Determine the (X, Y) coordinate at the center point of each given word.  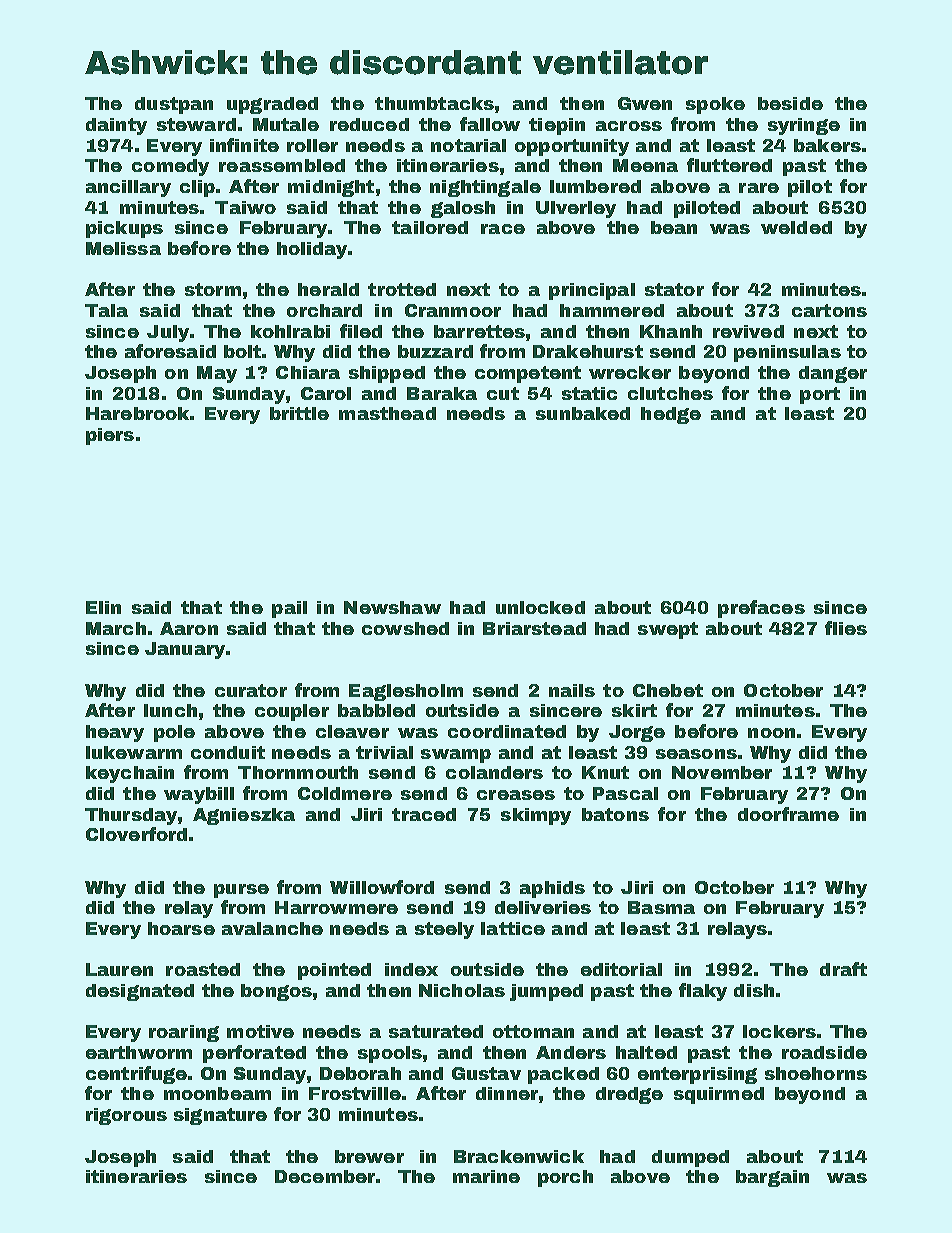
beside (790, 103)
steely (444, 930)
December (325, 1176)
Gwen (645, 103)
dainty (116, 126)
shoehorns (816, 1073)
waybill (199, 795)
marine (486, 1176)
